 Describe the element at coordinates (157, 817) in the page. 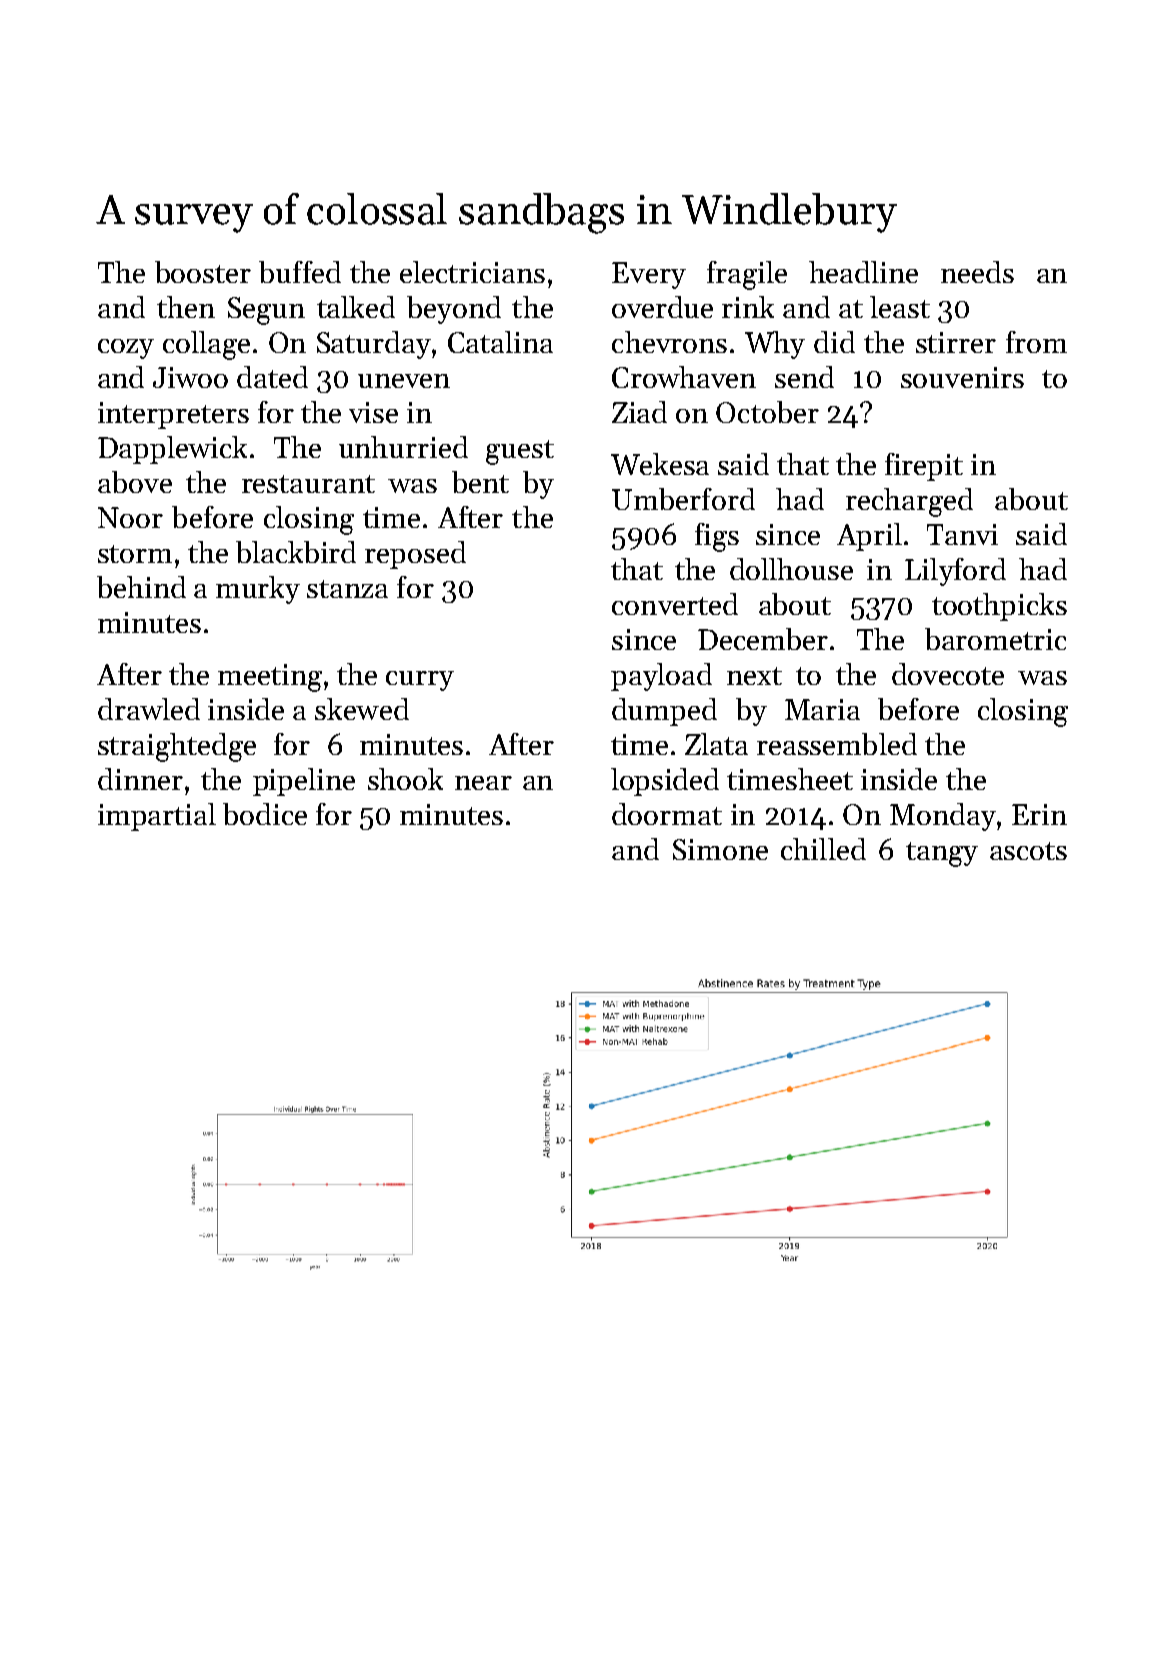

I see `impartial` at that location.
